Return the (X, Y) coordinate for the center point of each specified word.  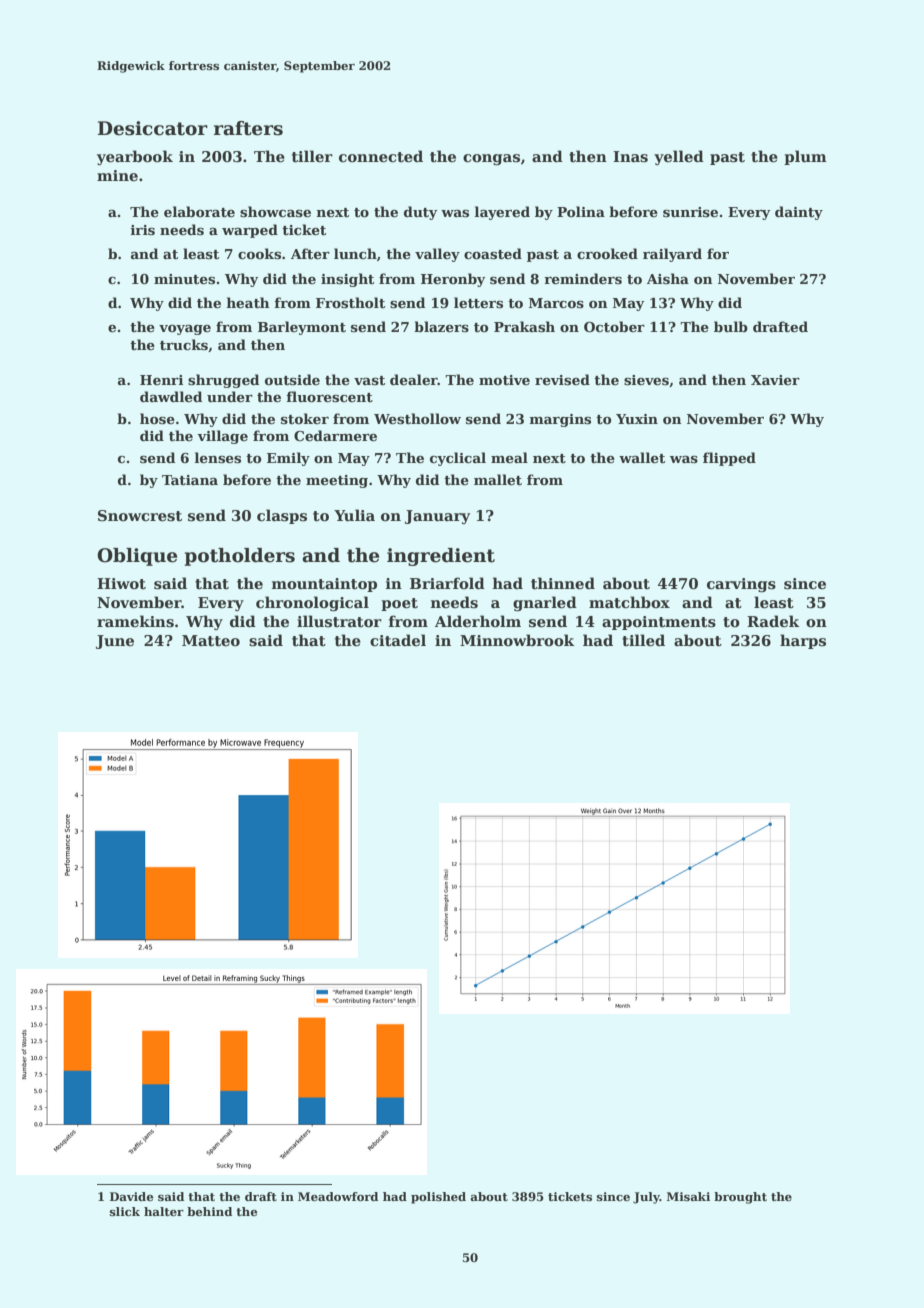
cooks (259, 253)
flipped (729, 459)
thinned (563, 583)
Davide (131, 1196)
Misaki (688, 1196)
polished (438, 1198)
